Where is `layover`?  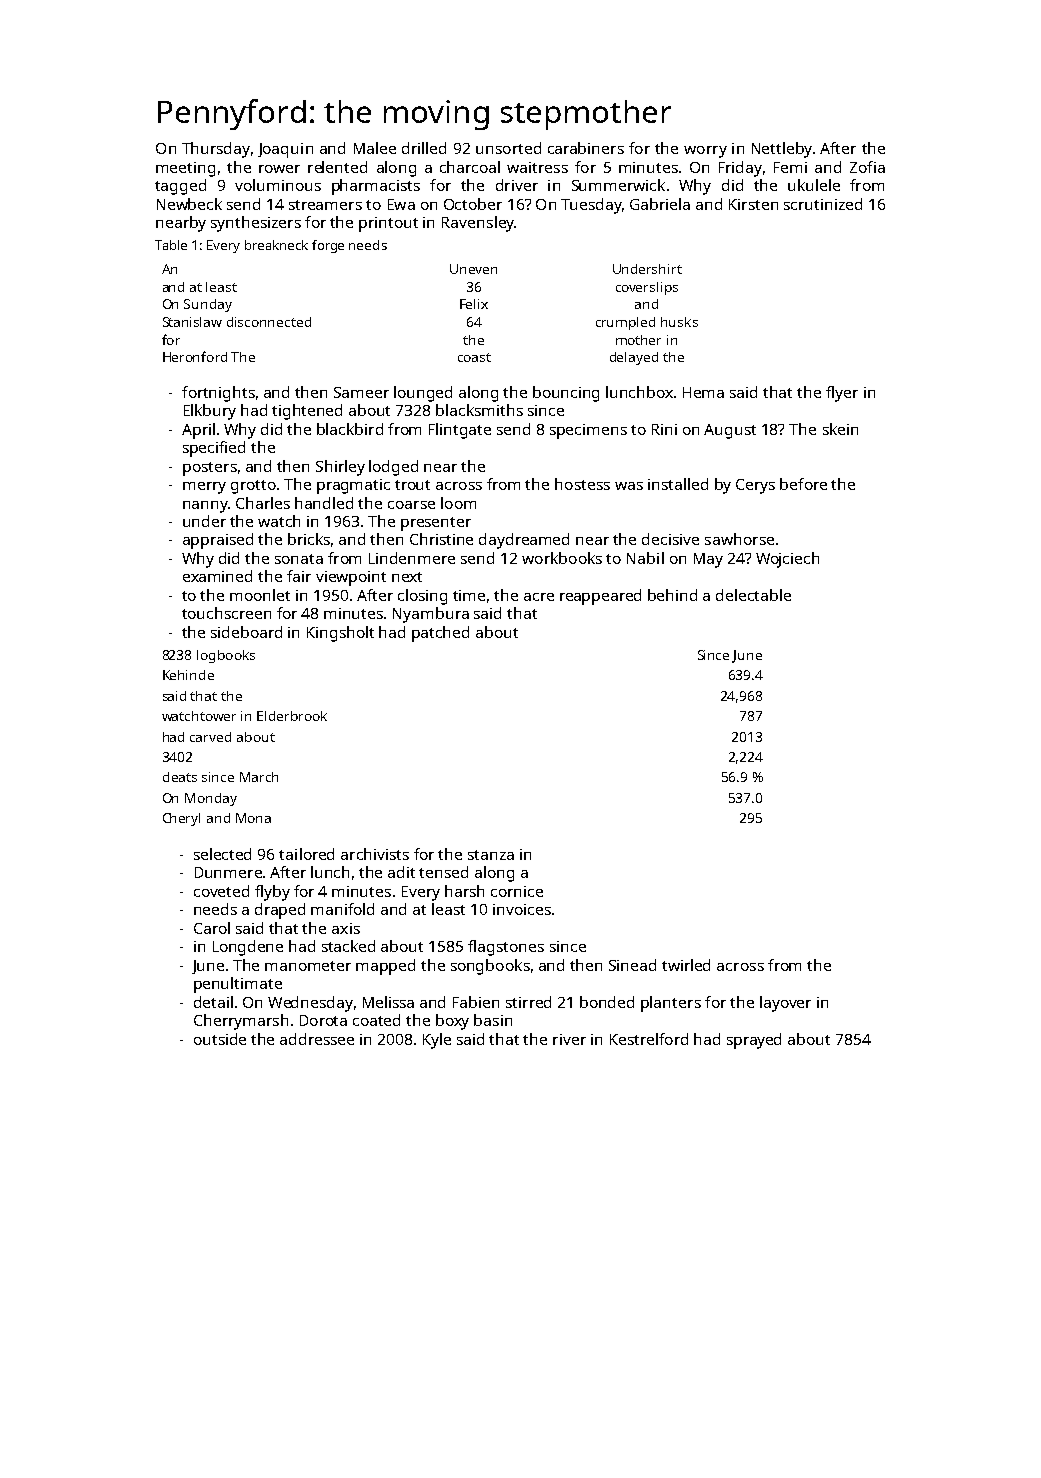
layover is located at coordinates (785, 1004).
